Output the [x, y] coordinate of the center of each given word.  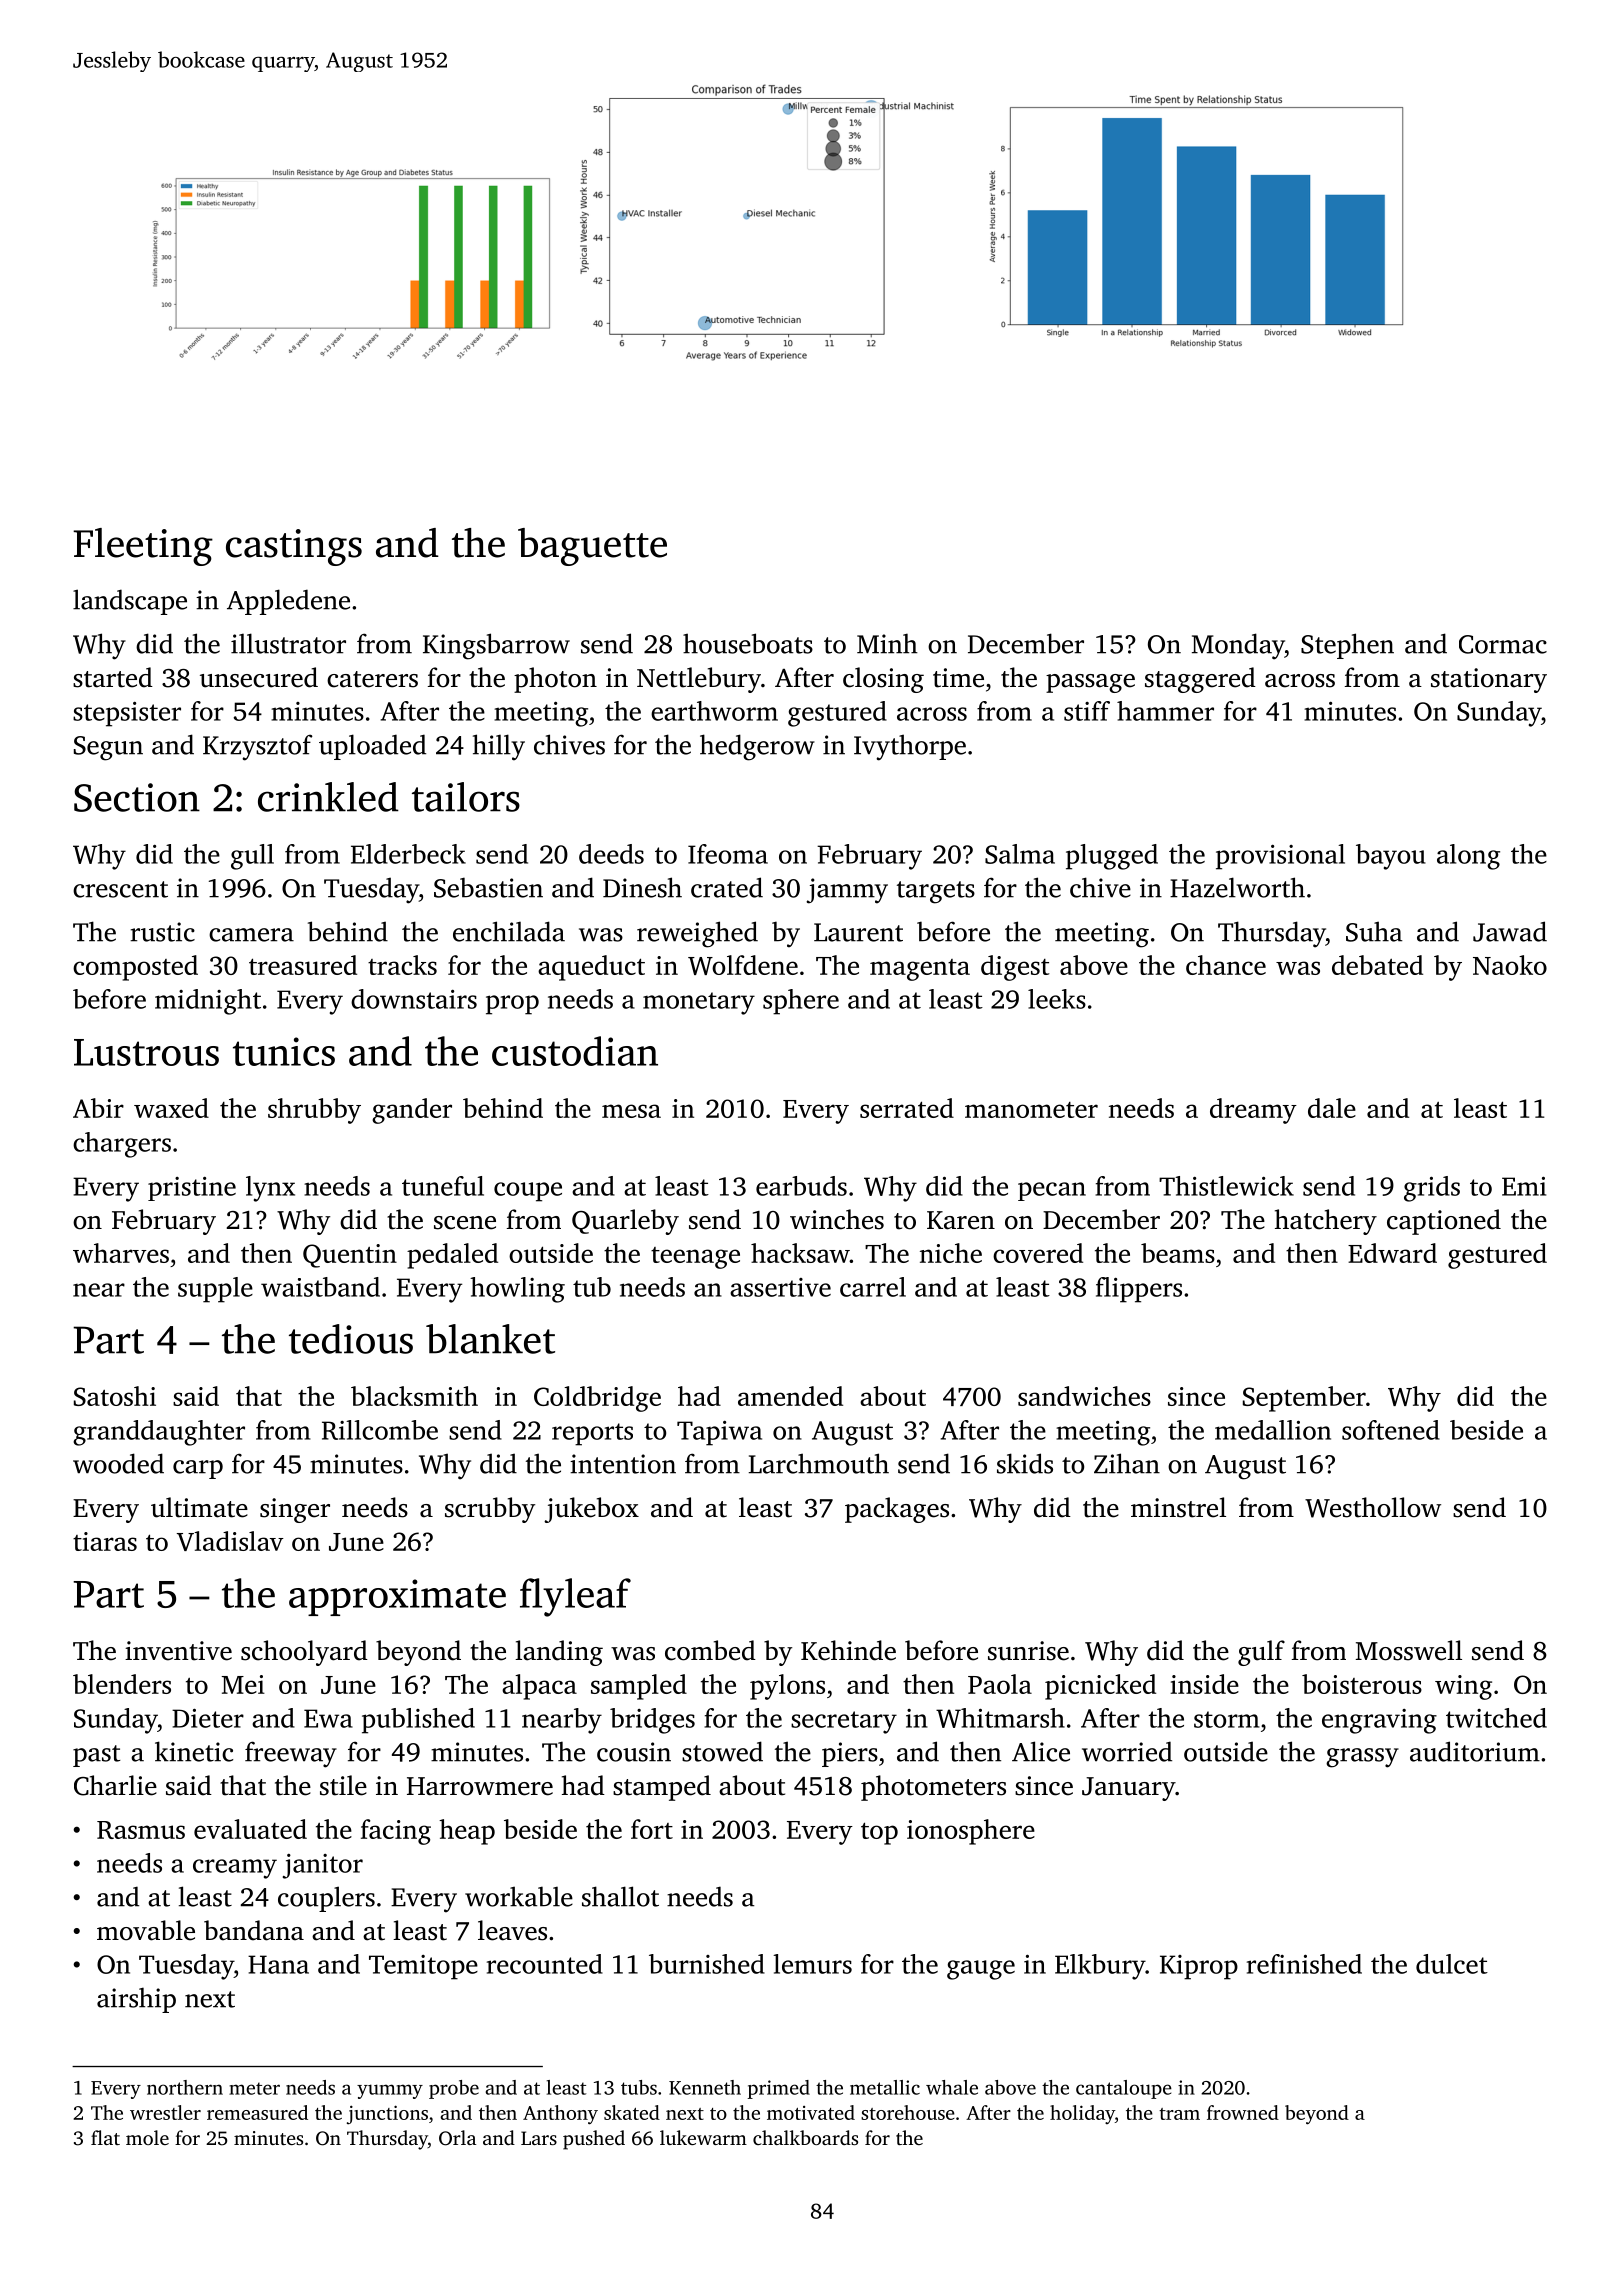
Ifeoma [728, 854]
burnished [707, 1964]
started [113, 677]
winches [837, 1219]
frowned [1243, 2112]
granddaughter [159, 1433]
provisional [1280, 857]
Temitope [423, 1967]
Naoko [1510, 965]
